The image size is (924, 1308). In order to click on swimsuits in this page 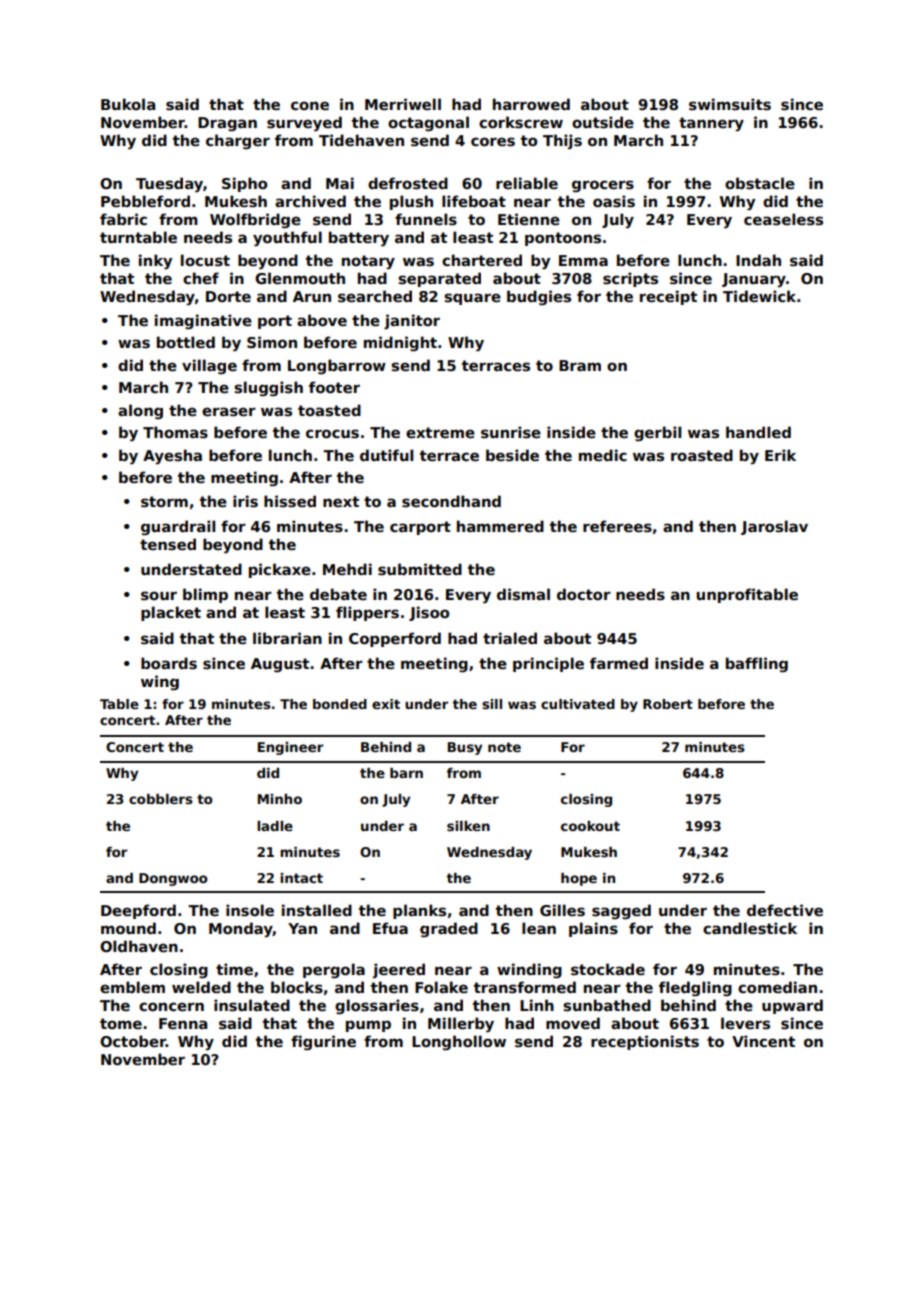, I will do `click(730, 104)`.
